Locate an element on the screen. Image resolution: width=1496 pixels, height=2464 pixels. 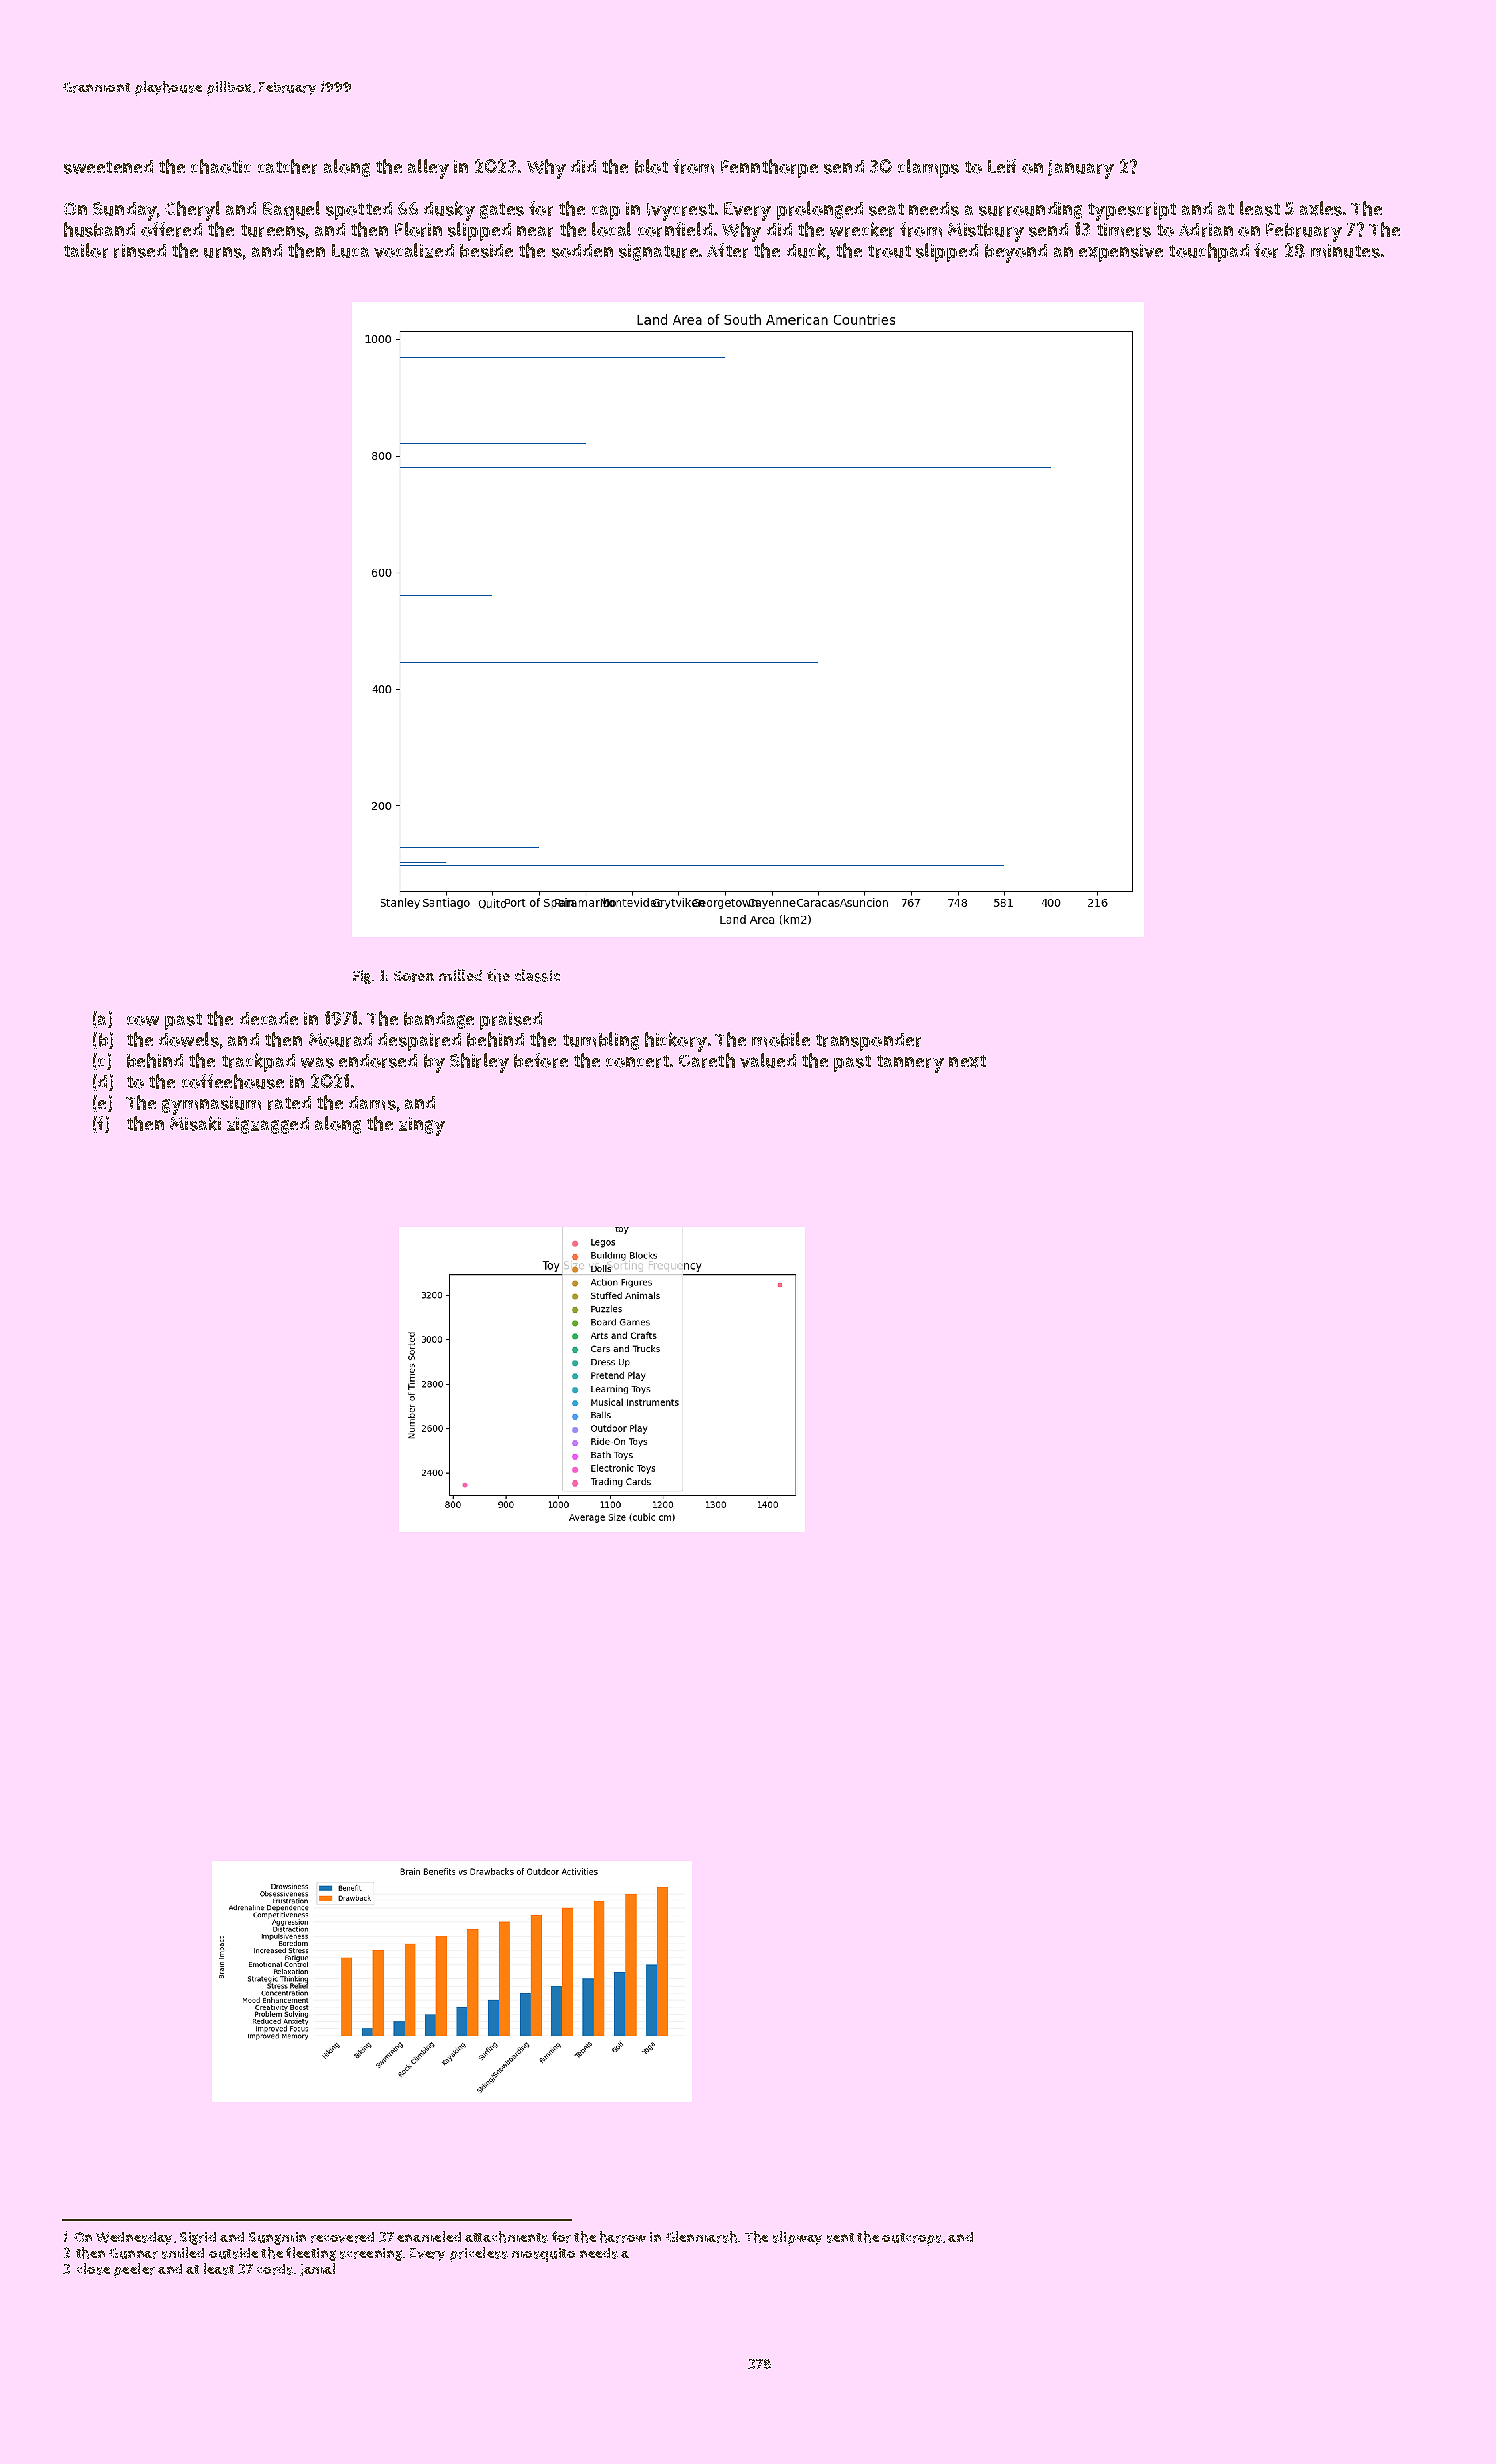
outside is located at coordinates (233, 2253).
